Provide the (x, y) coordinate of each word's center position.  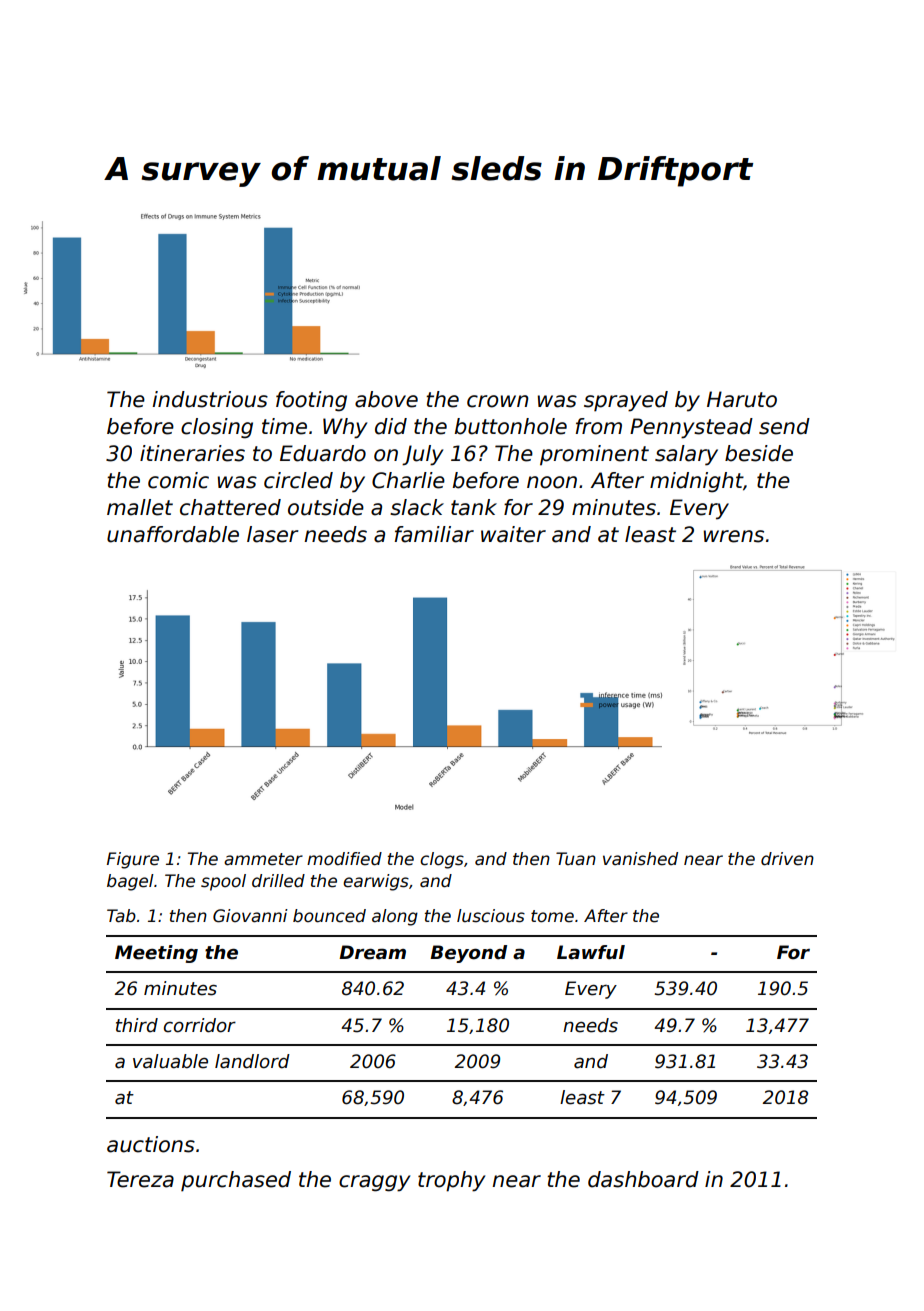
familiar (434, 534)
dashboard (643, 1179)
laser (273, 534)
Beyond (468, 954)
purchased (236, 1181)
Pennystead (691, 428)
